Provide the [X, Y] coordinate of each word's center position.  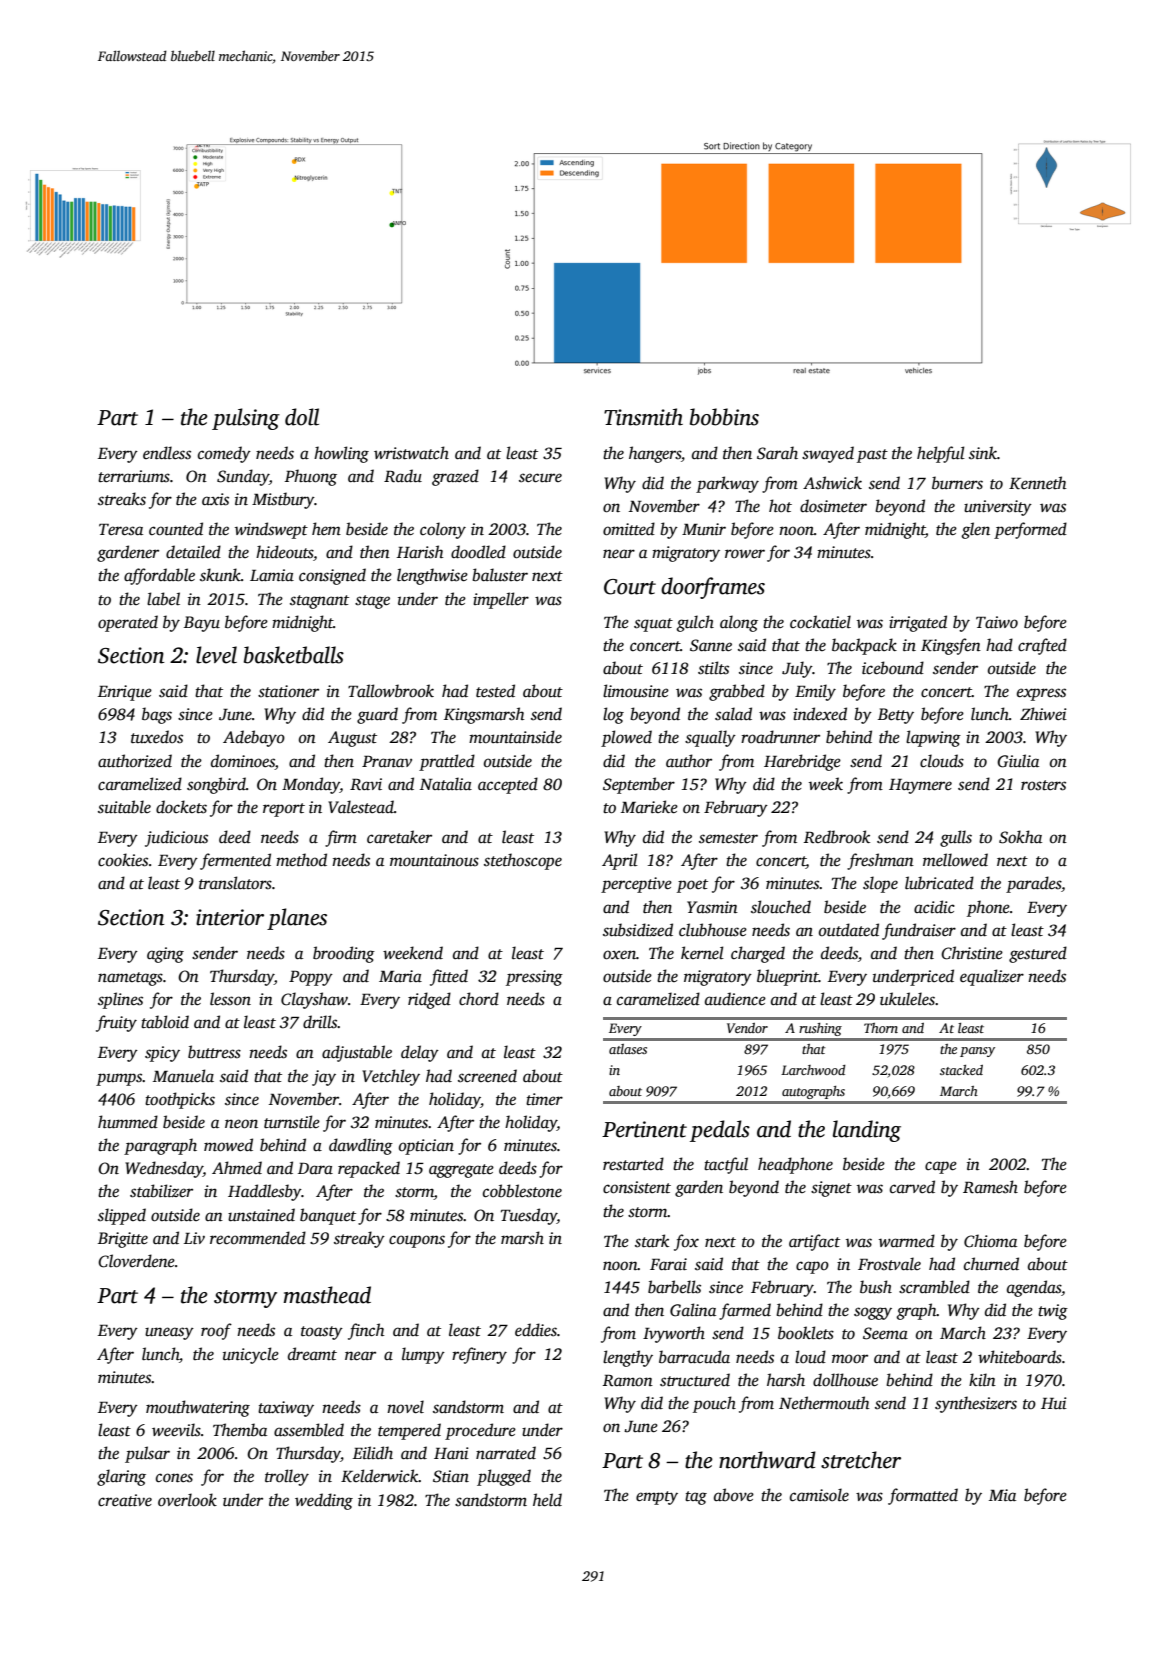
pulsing [246, 419]
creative [125, 1500]
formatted [923, 1496]
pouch [714, 1404]
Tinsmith [643, 417]
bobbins [724, 417]
